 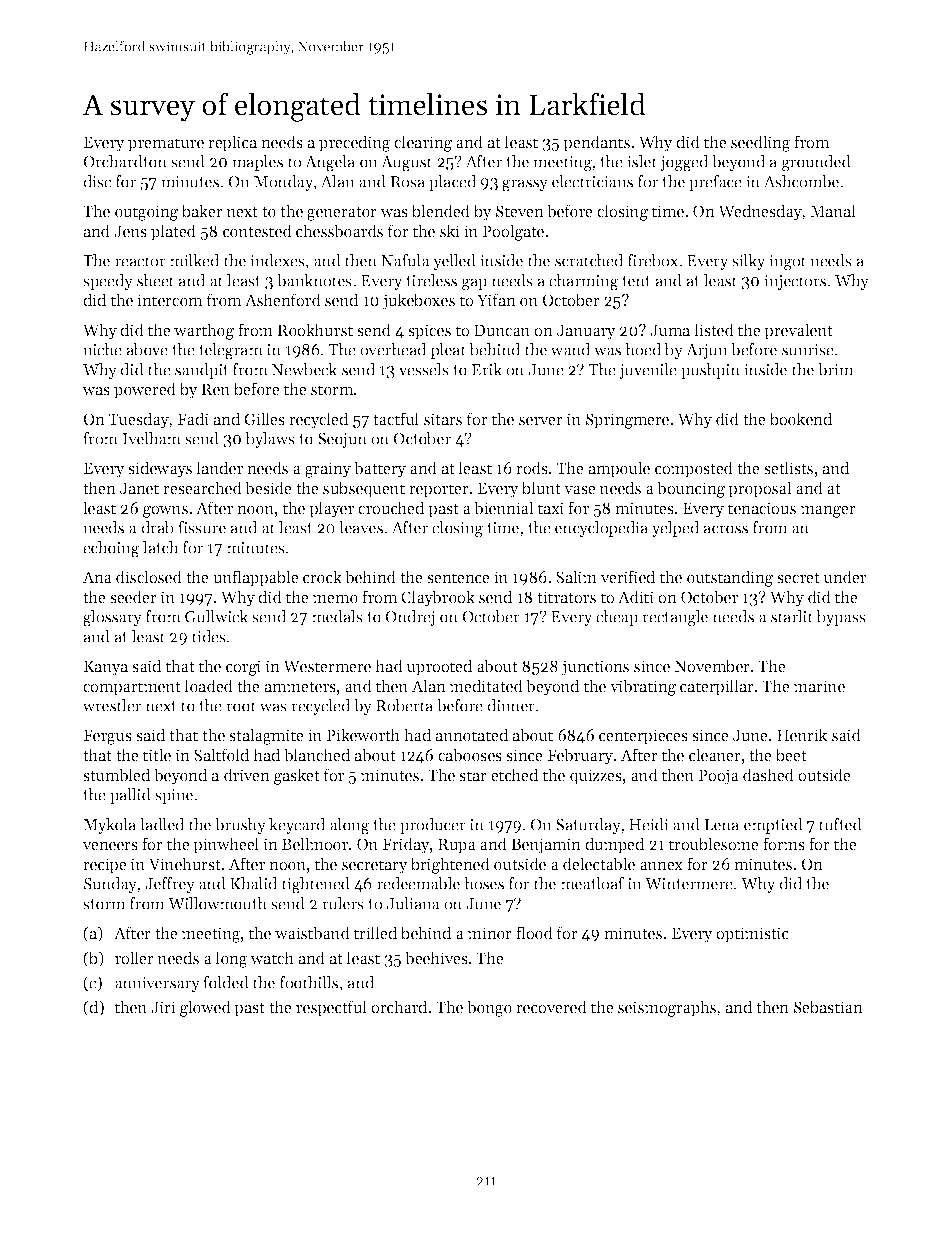 I want to click on Ren, so click(x=216, y=389).
